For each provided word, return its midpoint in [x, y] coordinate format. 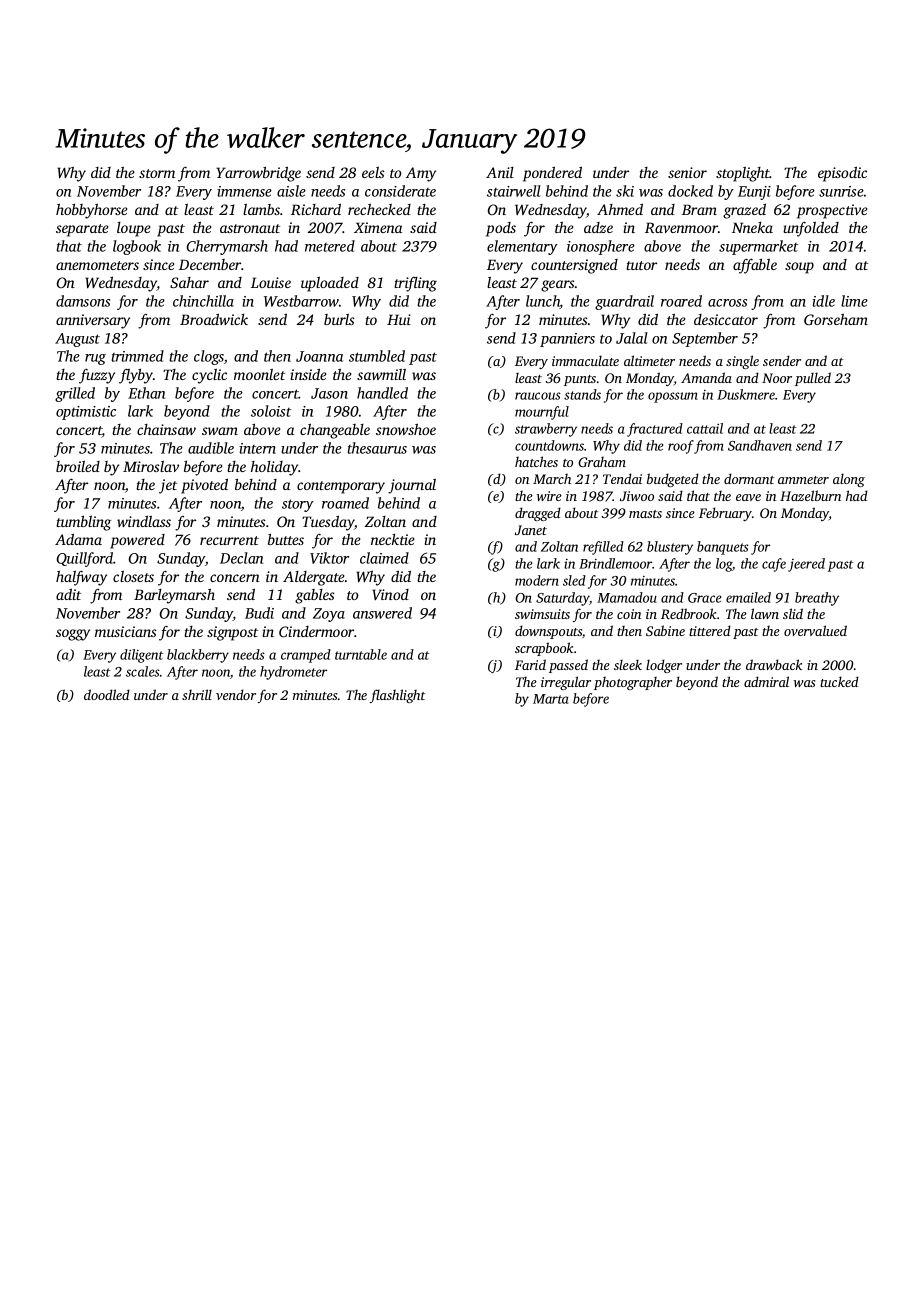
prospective [832, 211]
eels [373, 172]
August [77, 340]
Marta [550, 699]
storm [157, 173]
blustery [670, 548]
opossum [673, 397]
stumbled [377, 356]
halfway [81, 578]
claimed [384, 558]
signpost [232, 633]
